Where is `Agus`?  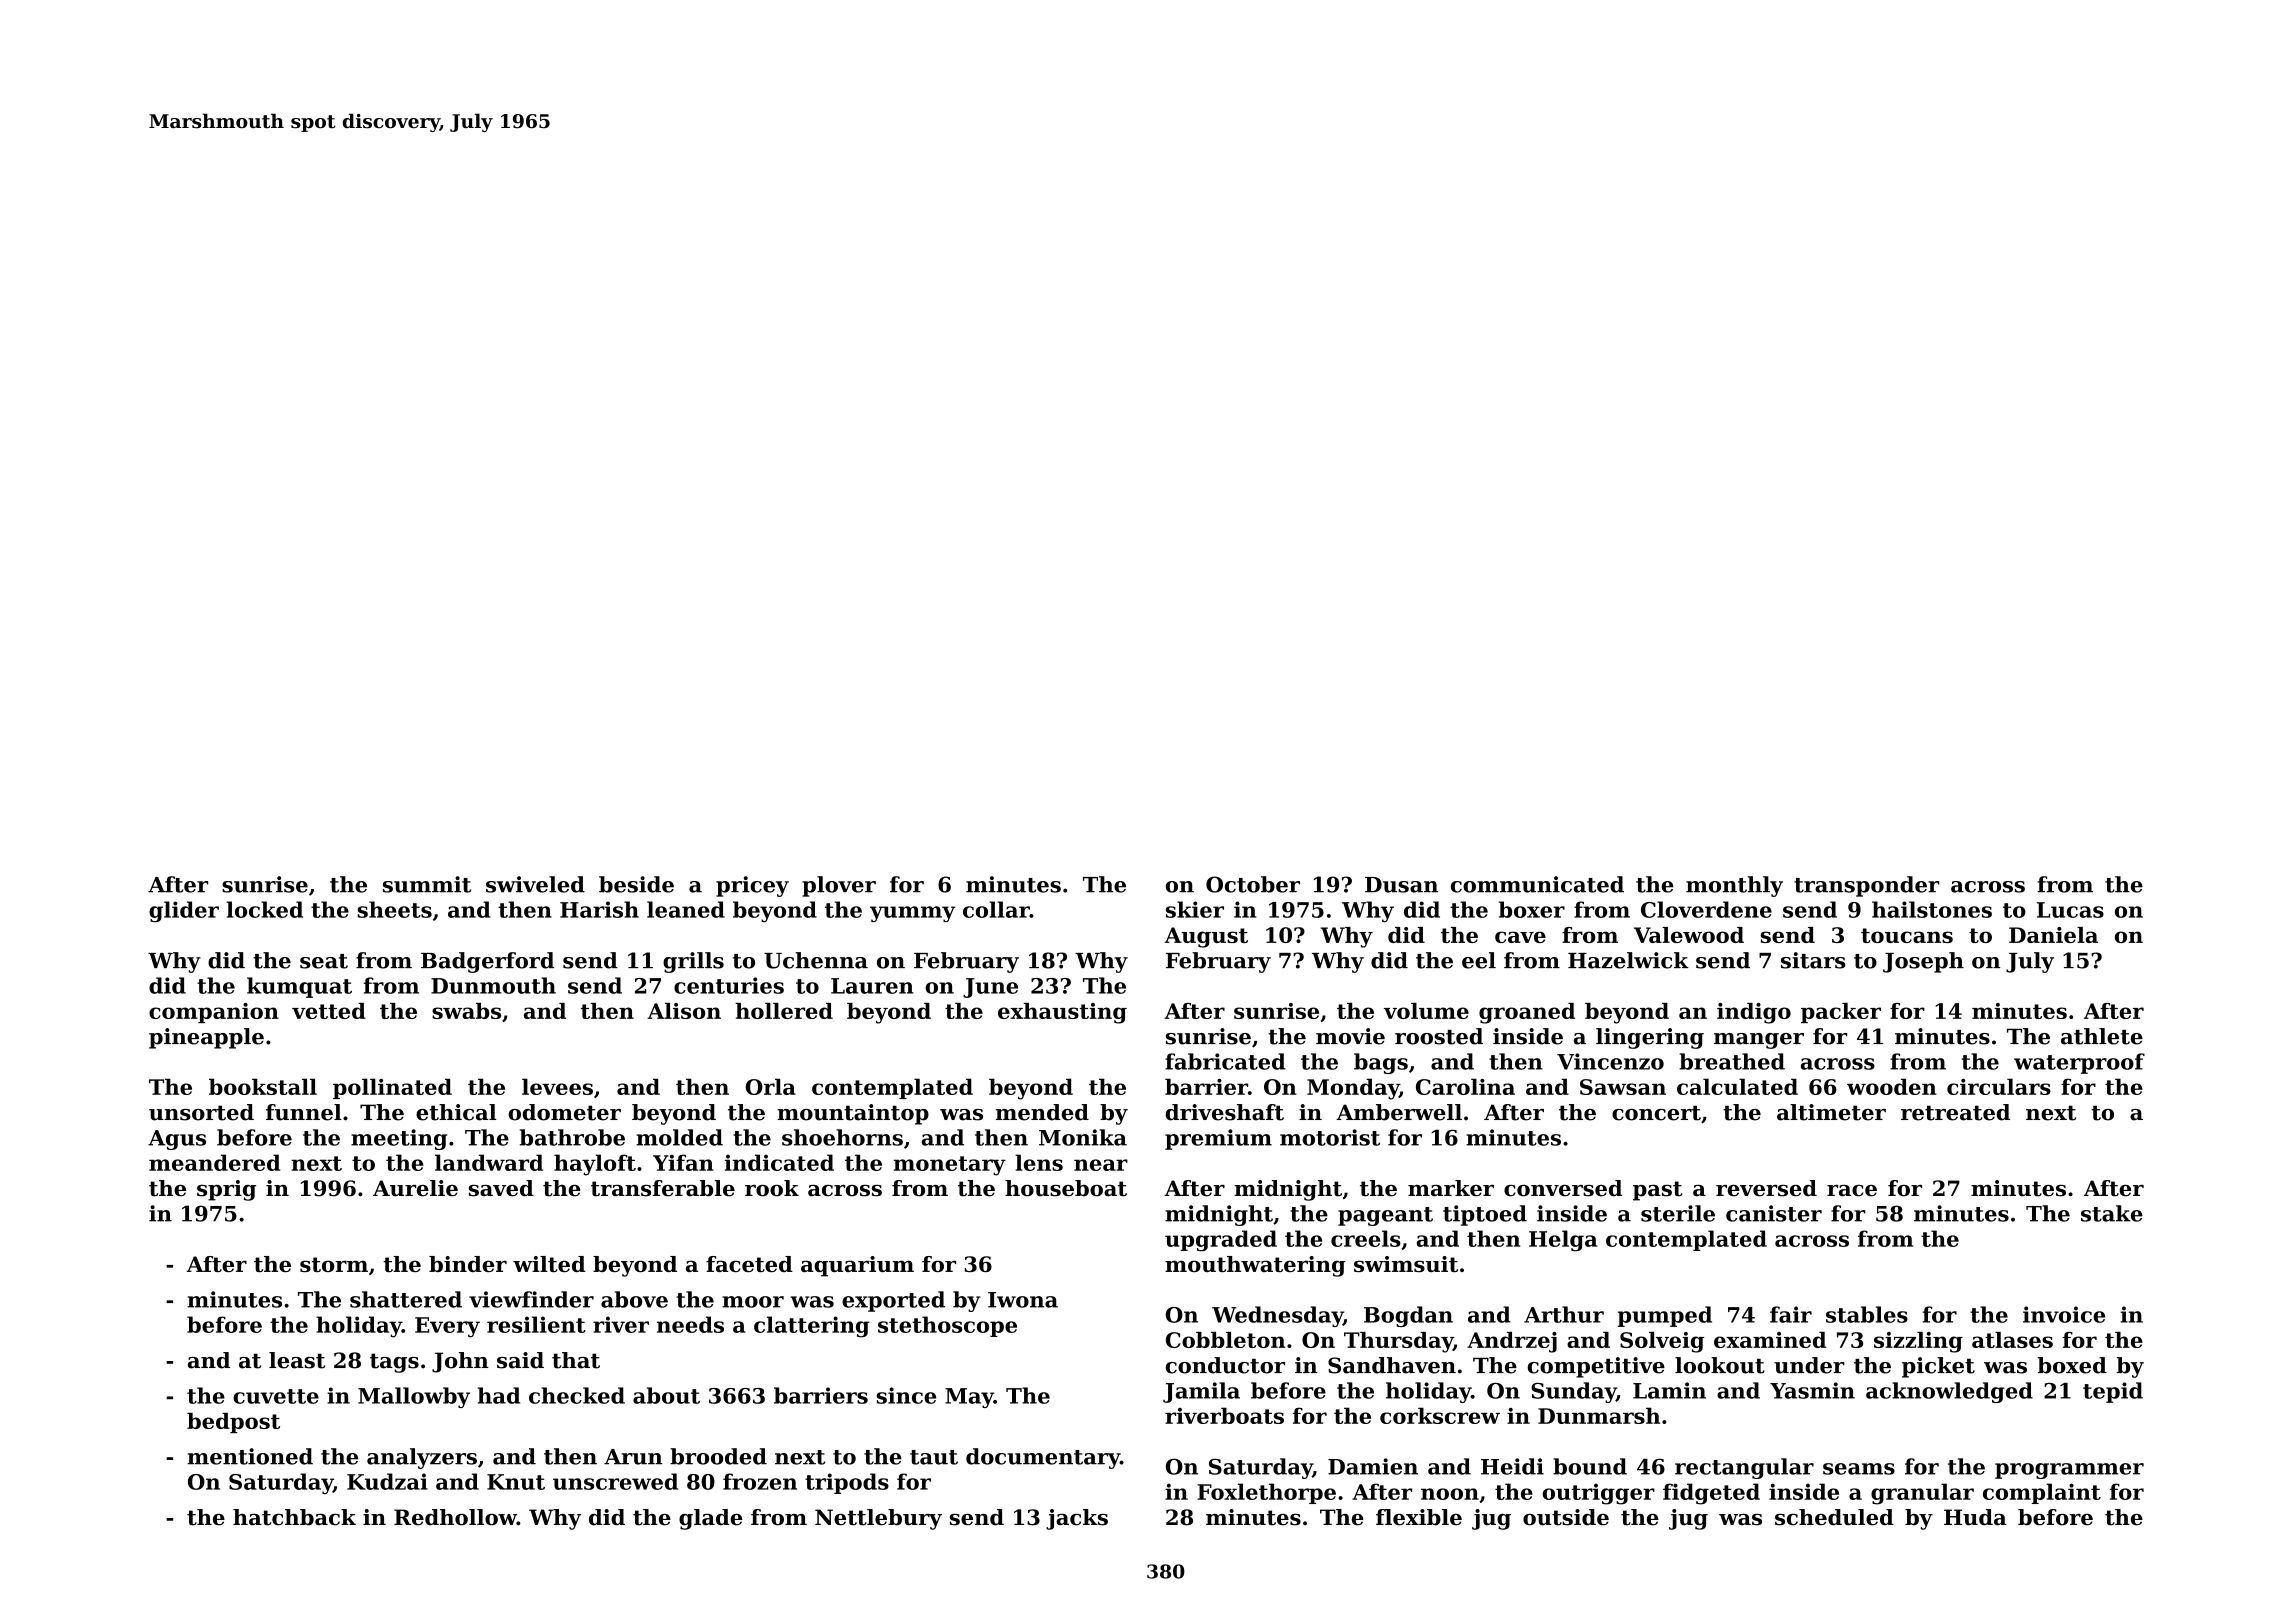 Agus is located at coordinates (177, 1140).
